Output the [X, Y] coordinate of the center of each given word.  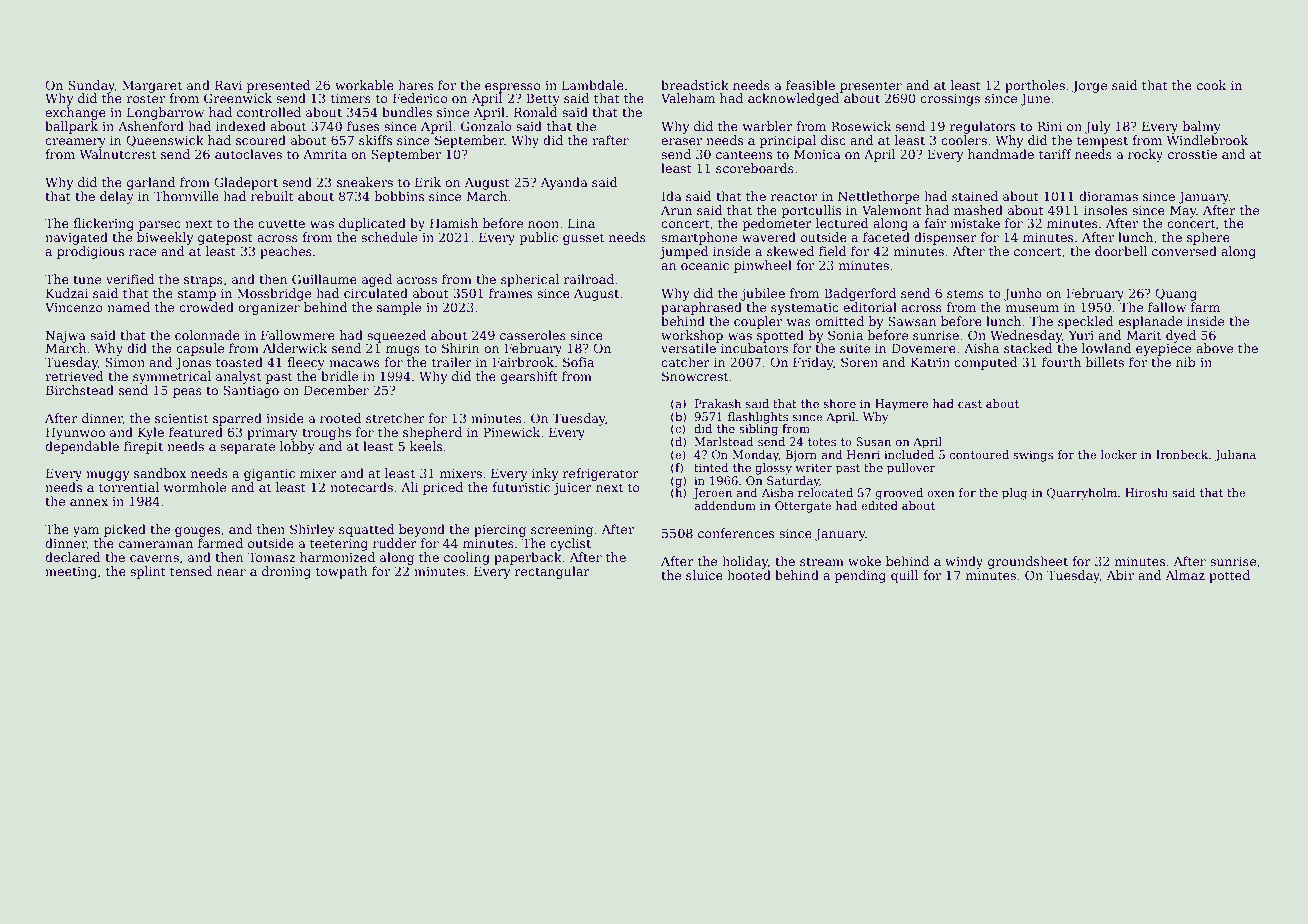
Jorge [1089, 86]
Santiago [251, 391]
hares [415, 85]
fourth [1061, 362]
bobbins [399, 196]
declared [73, 557]
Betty [543, 99]
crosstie [1192, 154]
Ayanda [564, 183]
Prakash [718, 403]
